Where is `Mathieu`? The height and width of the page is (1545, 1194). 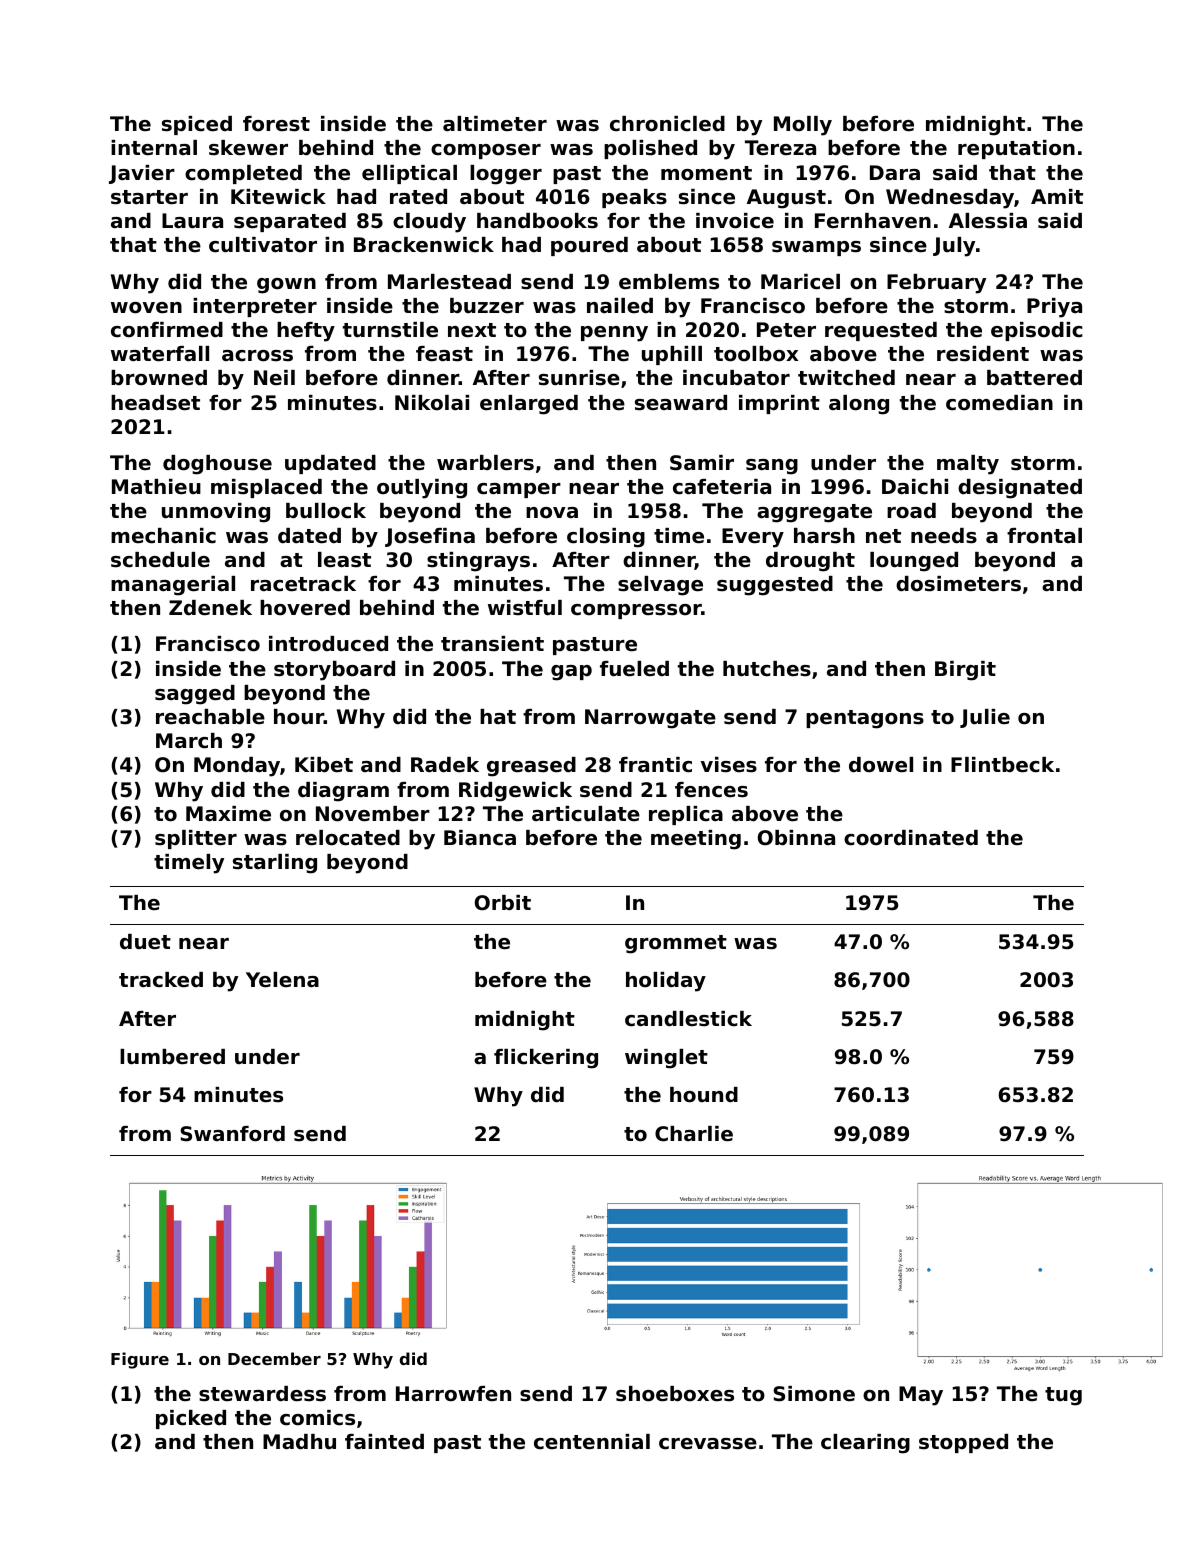 Mathieu is located at coordinates (156, 486).
